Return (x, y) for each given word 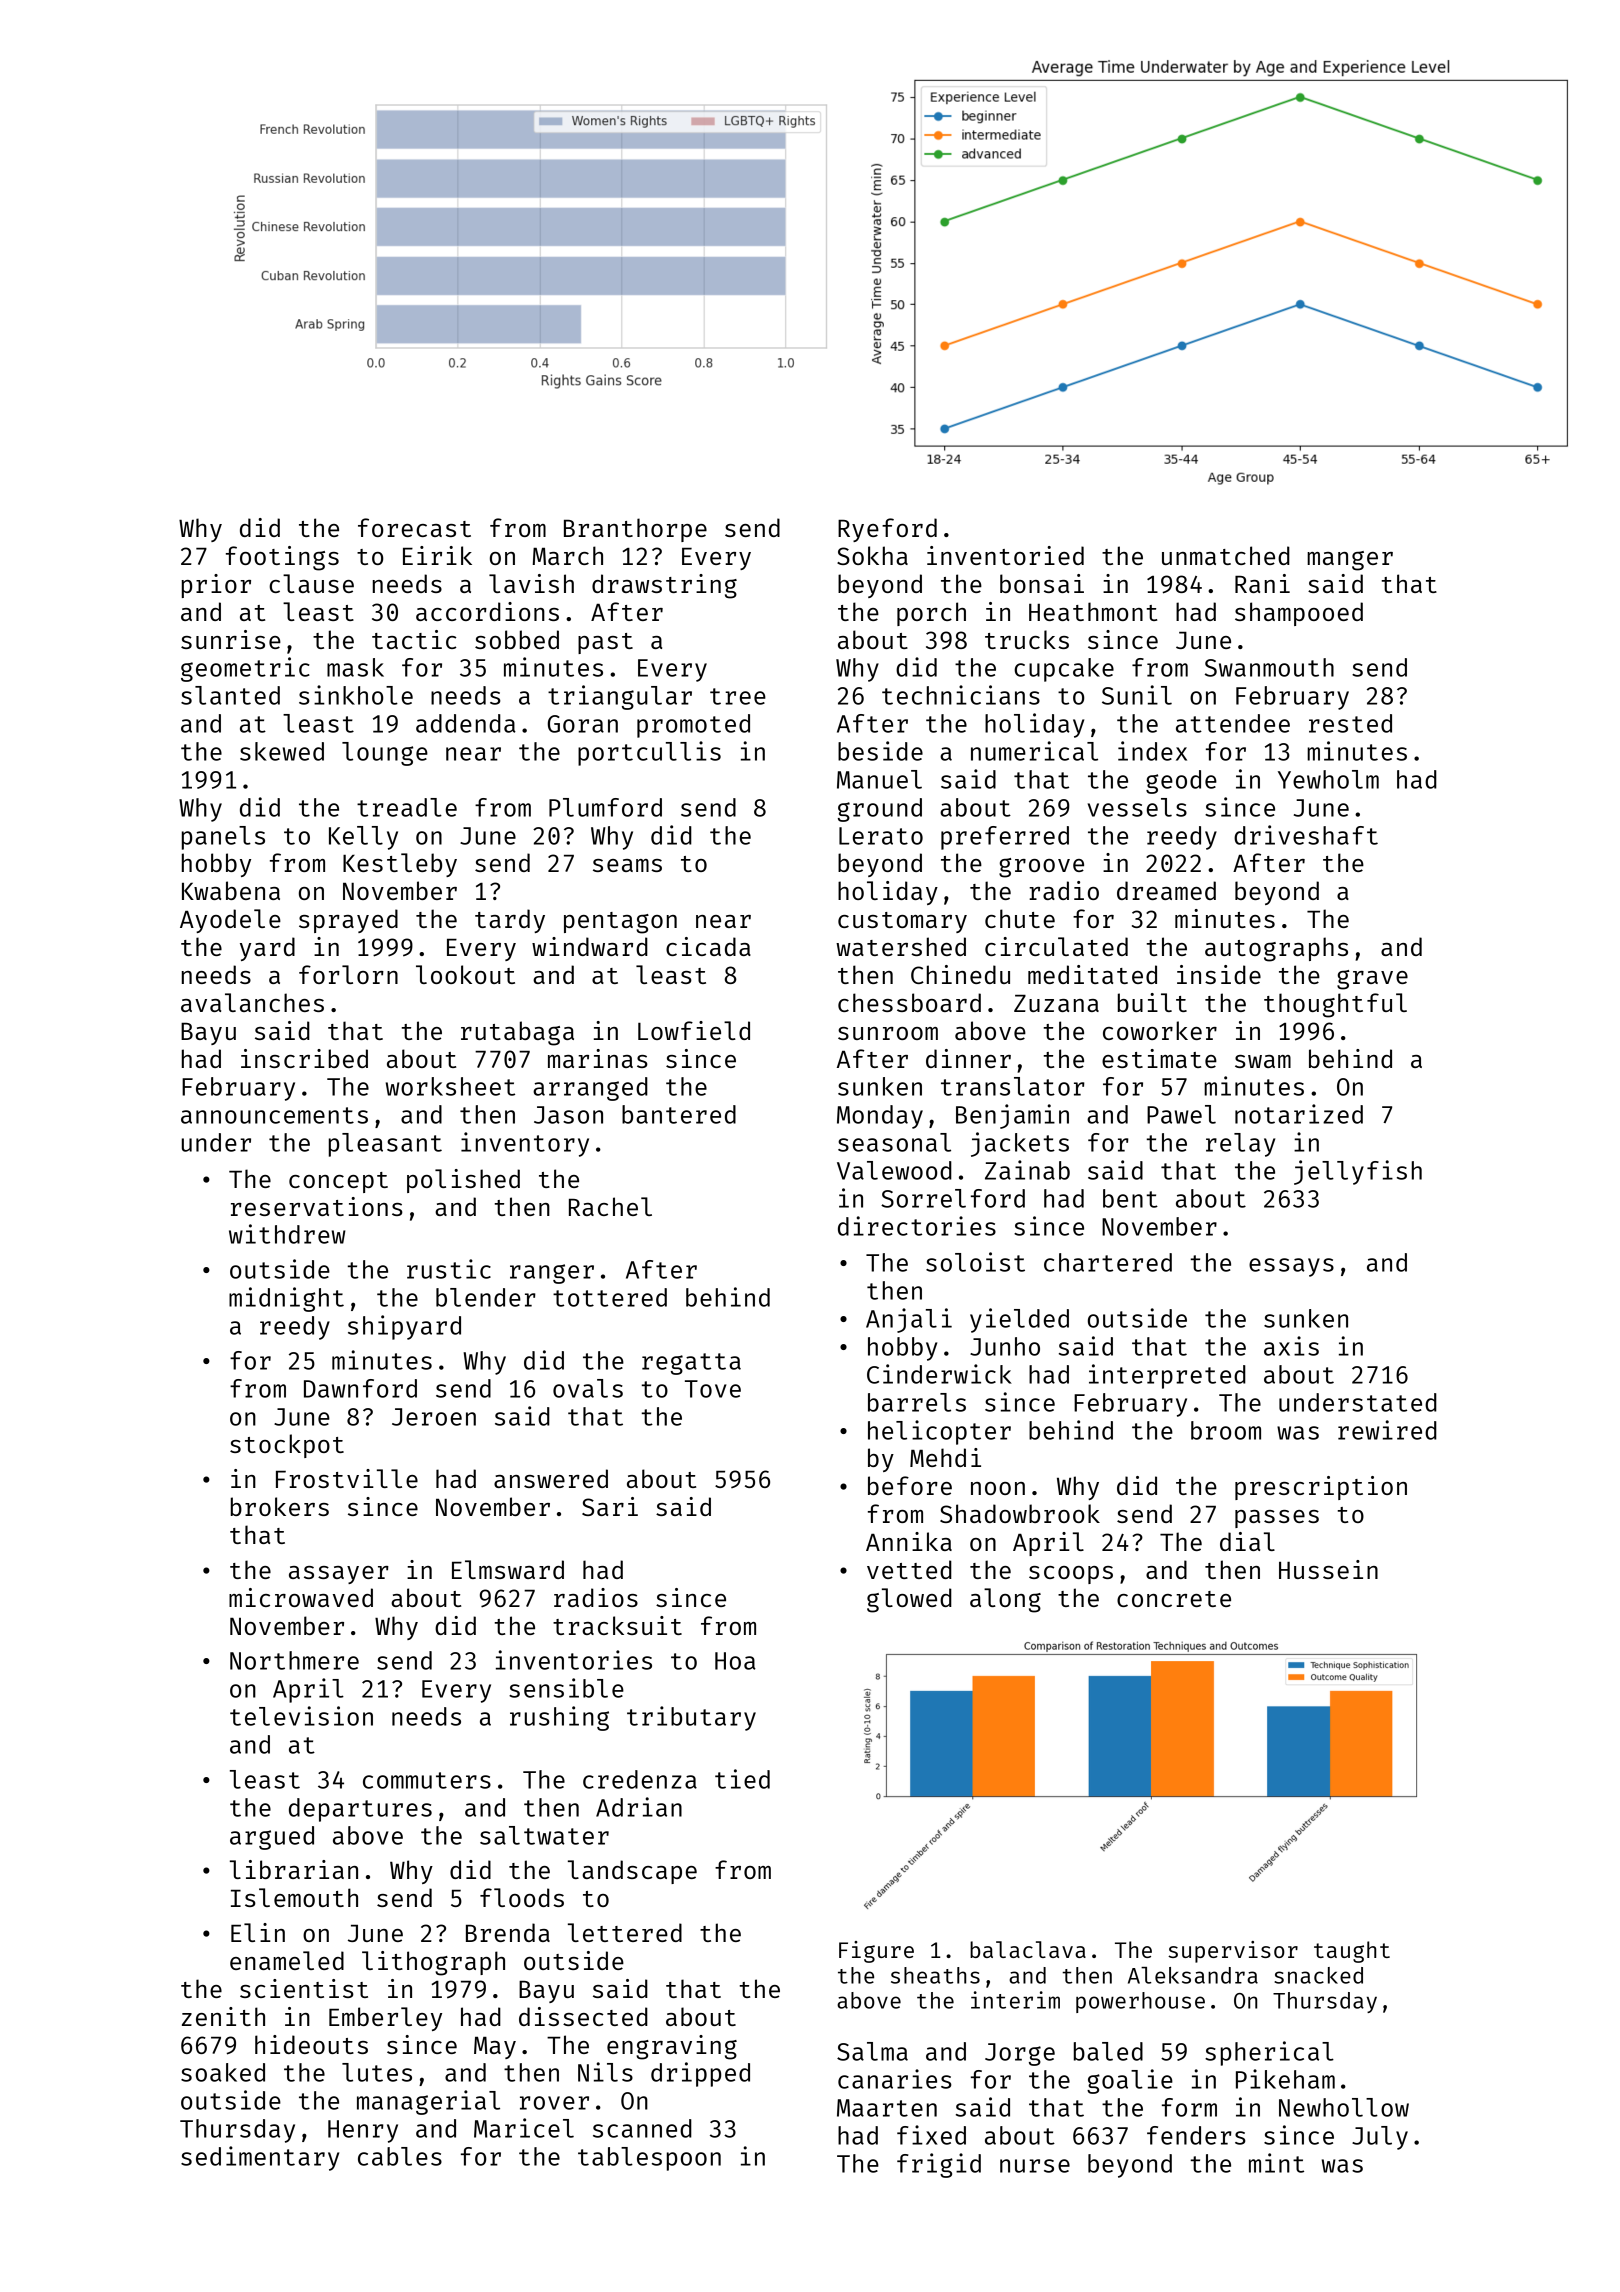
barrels (917, 1402)
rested (1350, 723)
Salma (872, 2051)
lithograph (433, 1963)
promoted (693, 726)
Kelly (363, 838)
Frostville (347, 1478)
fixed (931, 2135)
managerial (428, 2102)
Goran (583, 724)
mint (1276, 2163)
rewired (1387, 1430)
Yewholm (1328, 779)
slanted (230, 695)
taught (1352, 1952)
